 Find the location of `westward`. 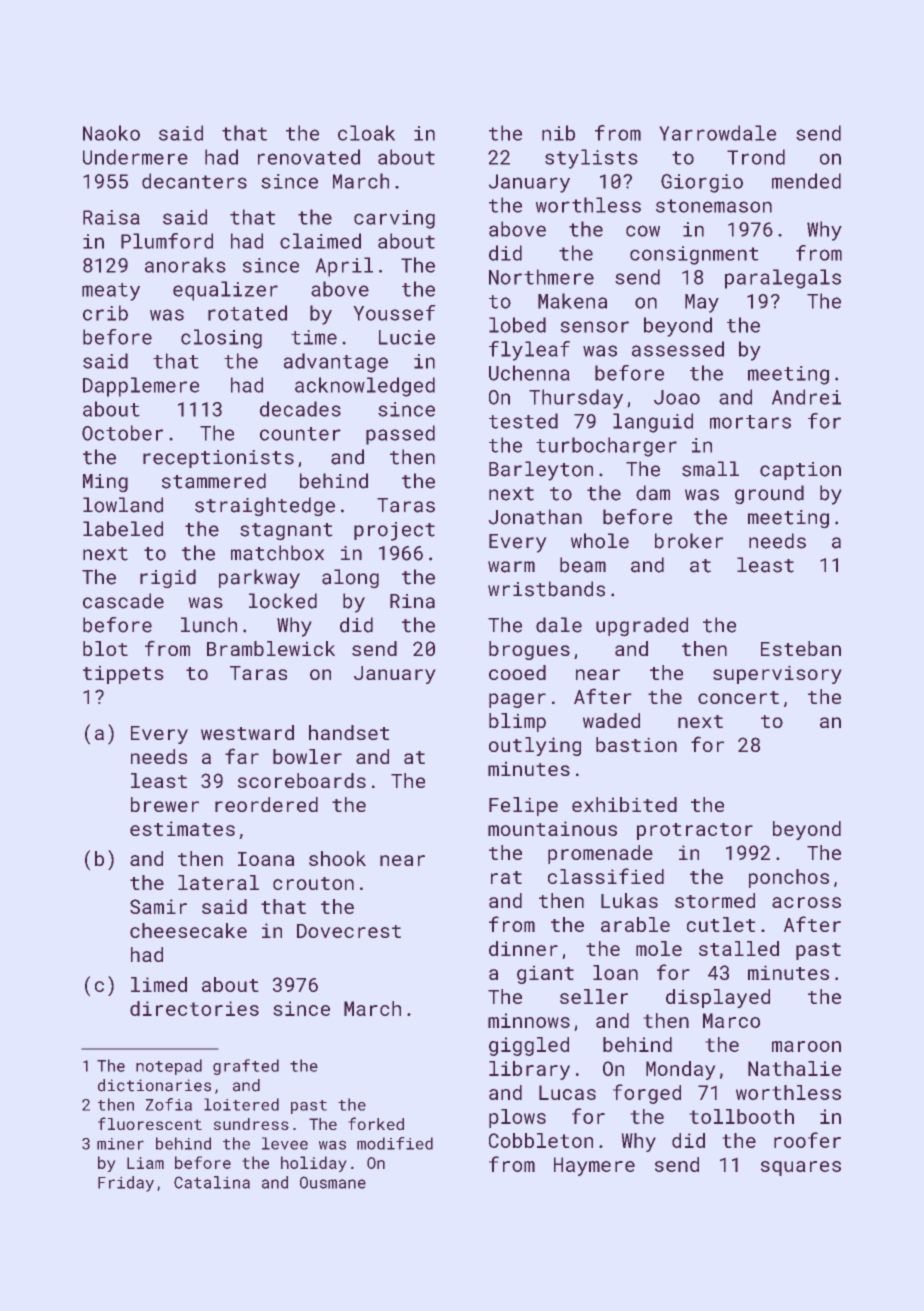

westward is located at coordinates (247, 732).
